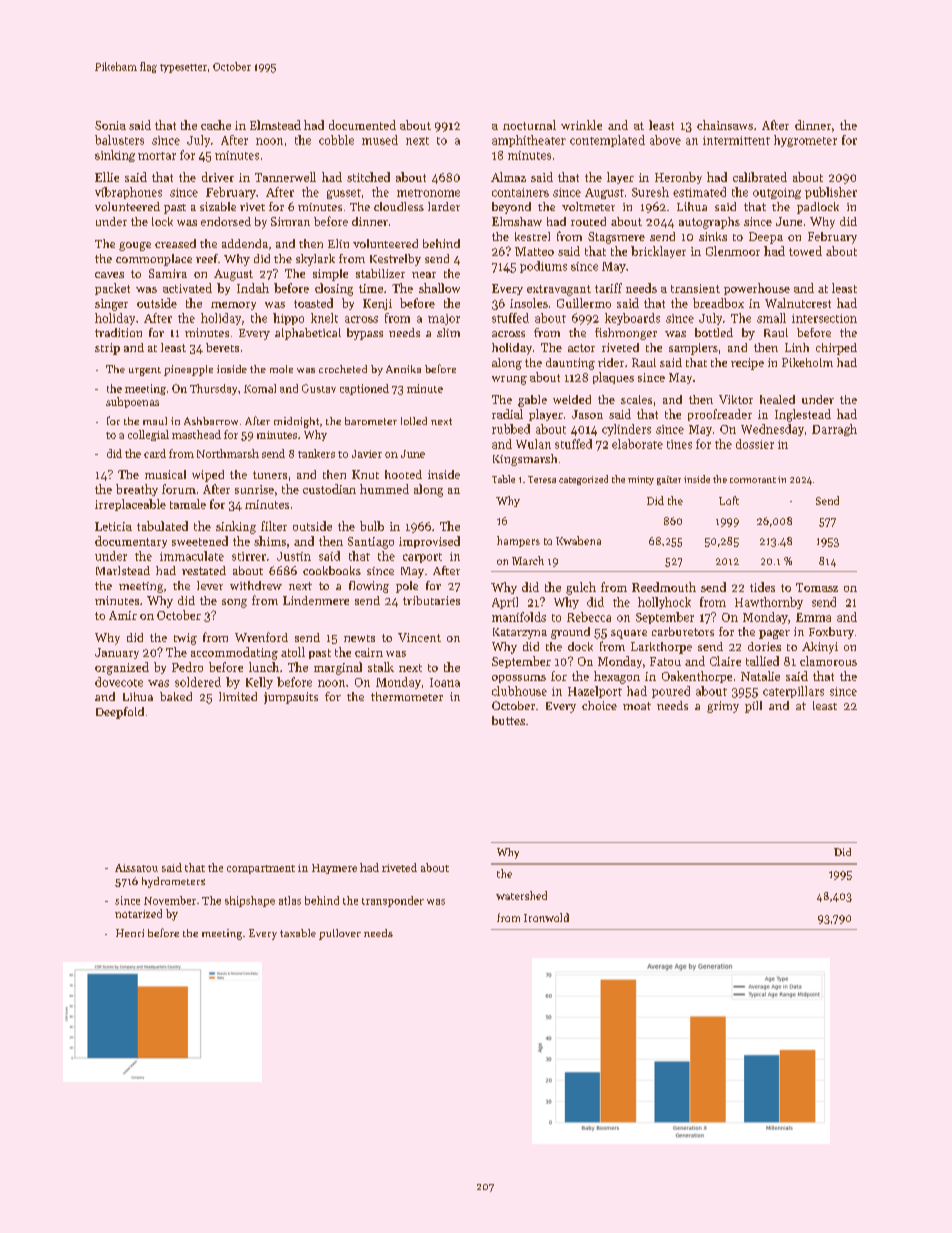 The image size is (952, 1233). Describe the element at coordinates (234, 603) in the image. I see `song` at that location.
